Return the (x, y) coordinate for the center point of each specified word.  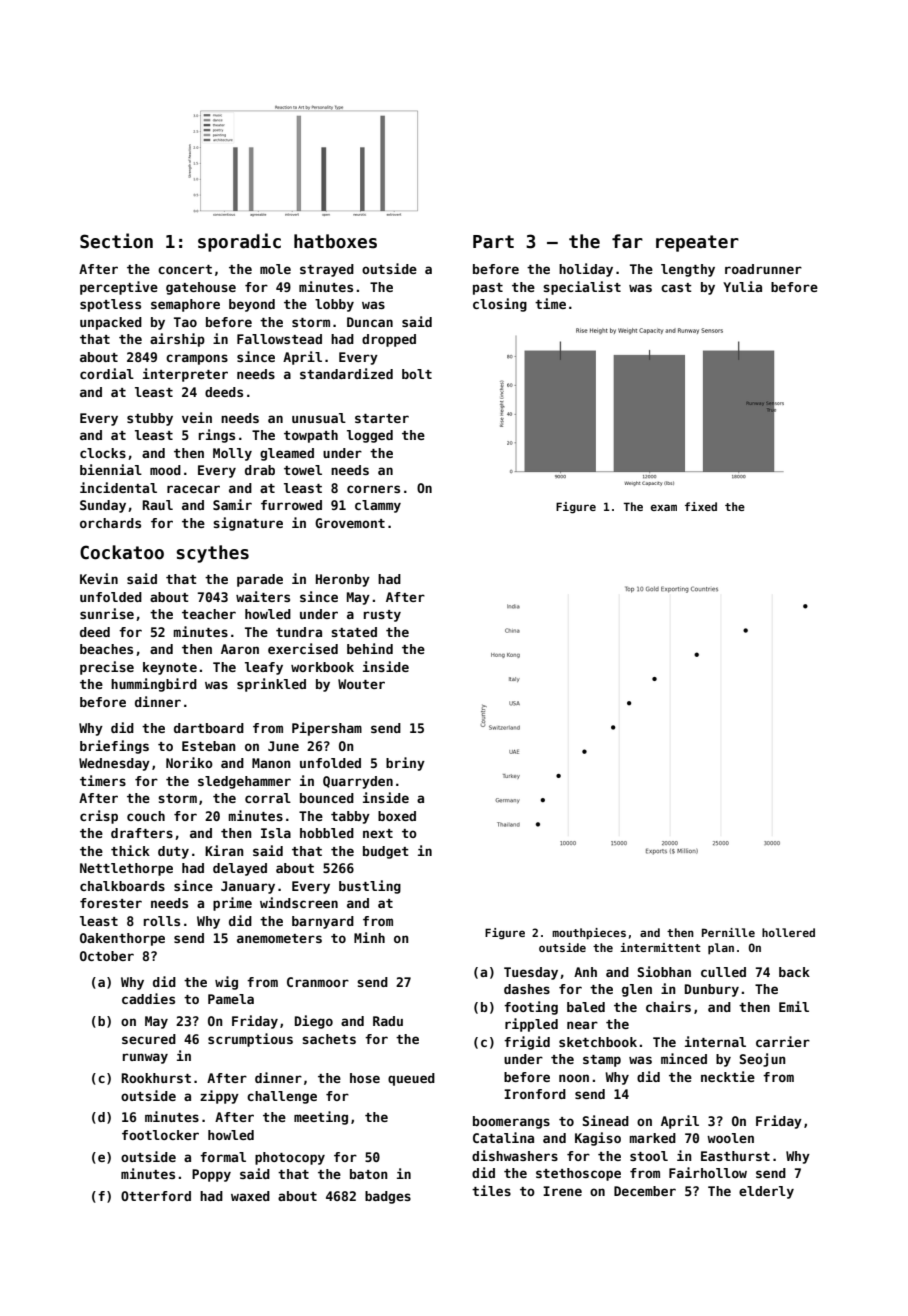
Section (116, 241)
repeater (697, 243)
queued (411, 1079)
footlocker (160, 1135)
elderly (766, 1192)
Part (493, 242)
